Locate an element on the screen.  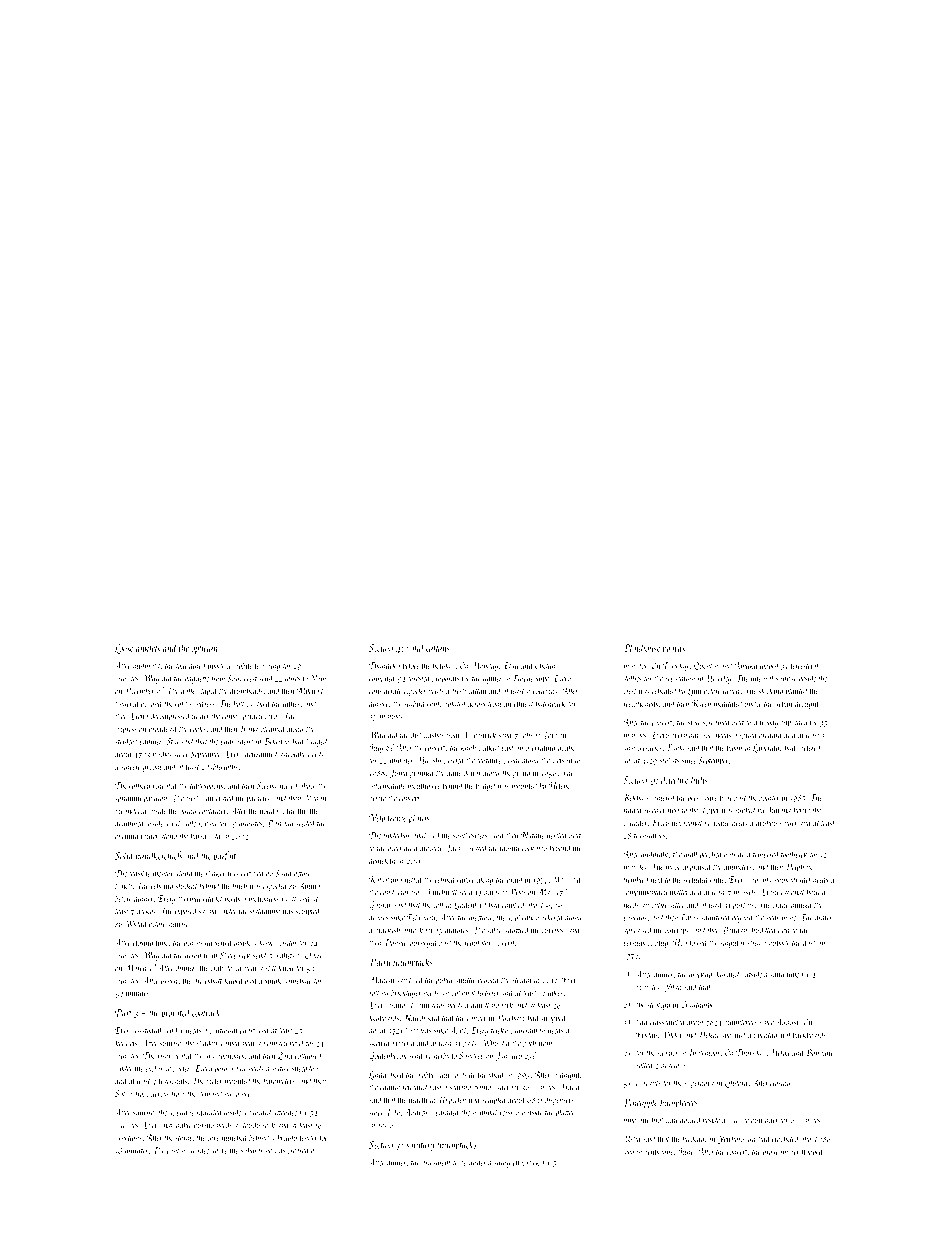
strudel is located at coordinates (801, 879).
